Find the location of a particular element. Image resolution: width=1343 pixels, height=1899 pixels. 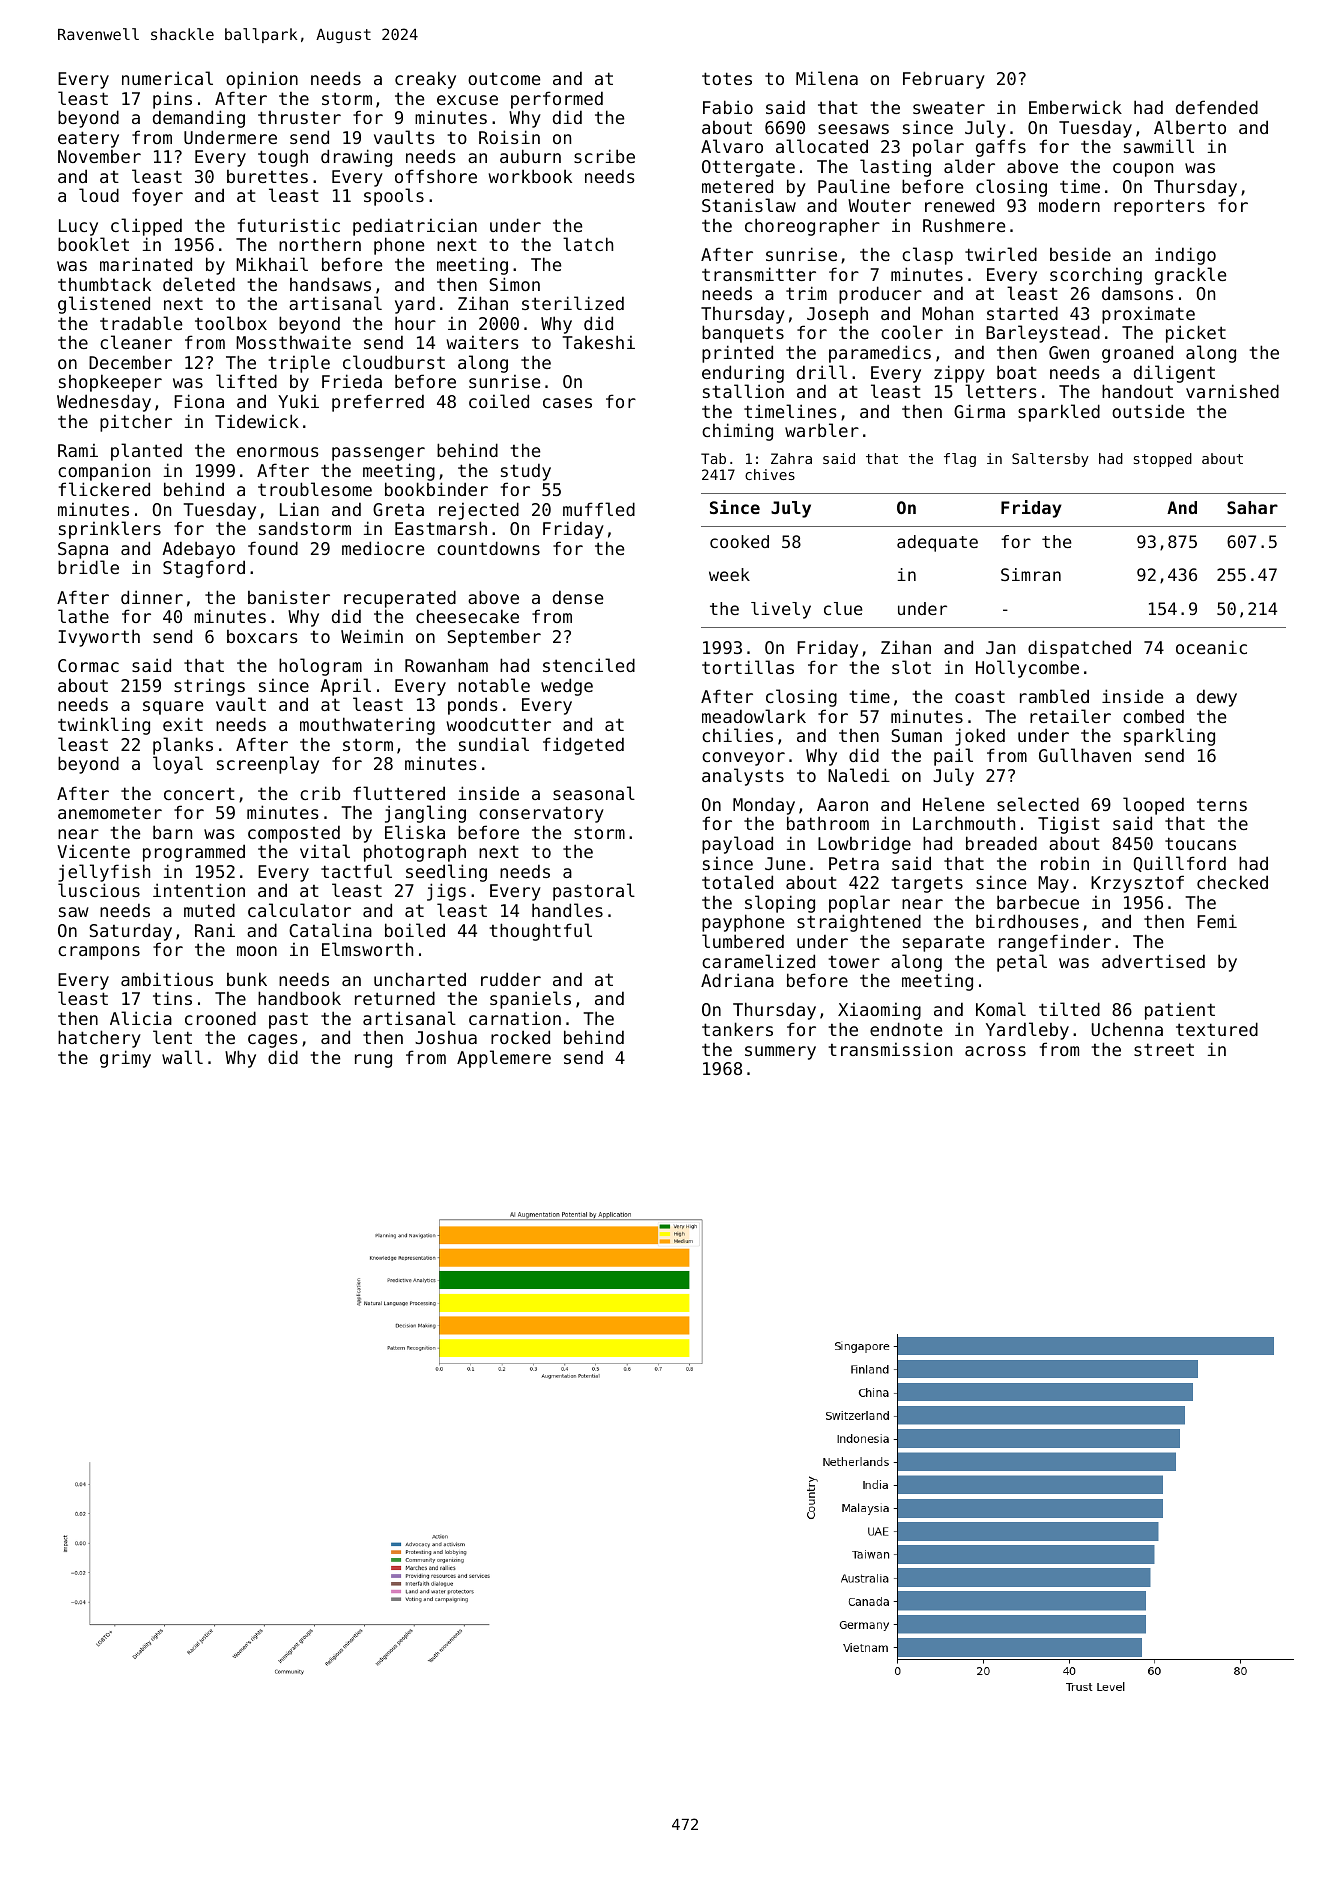

adequate is located at coordinates (937, 543).
